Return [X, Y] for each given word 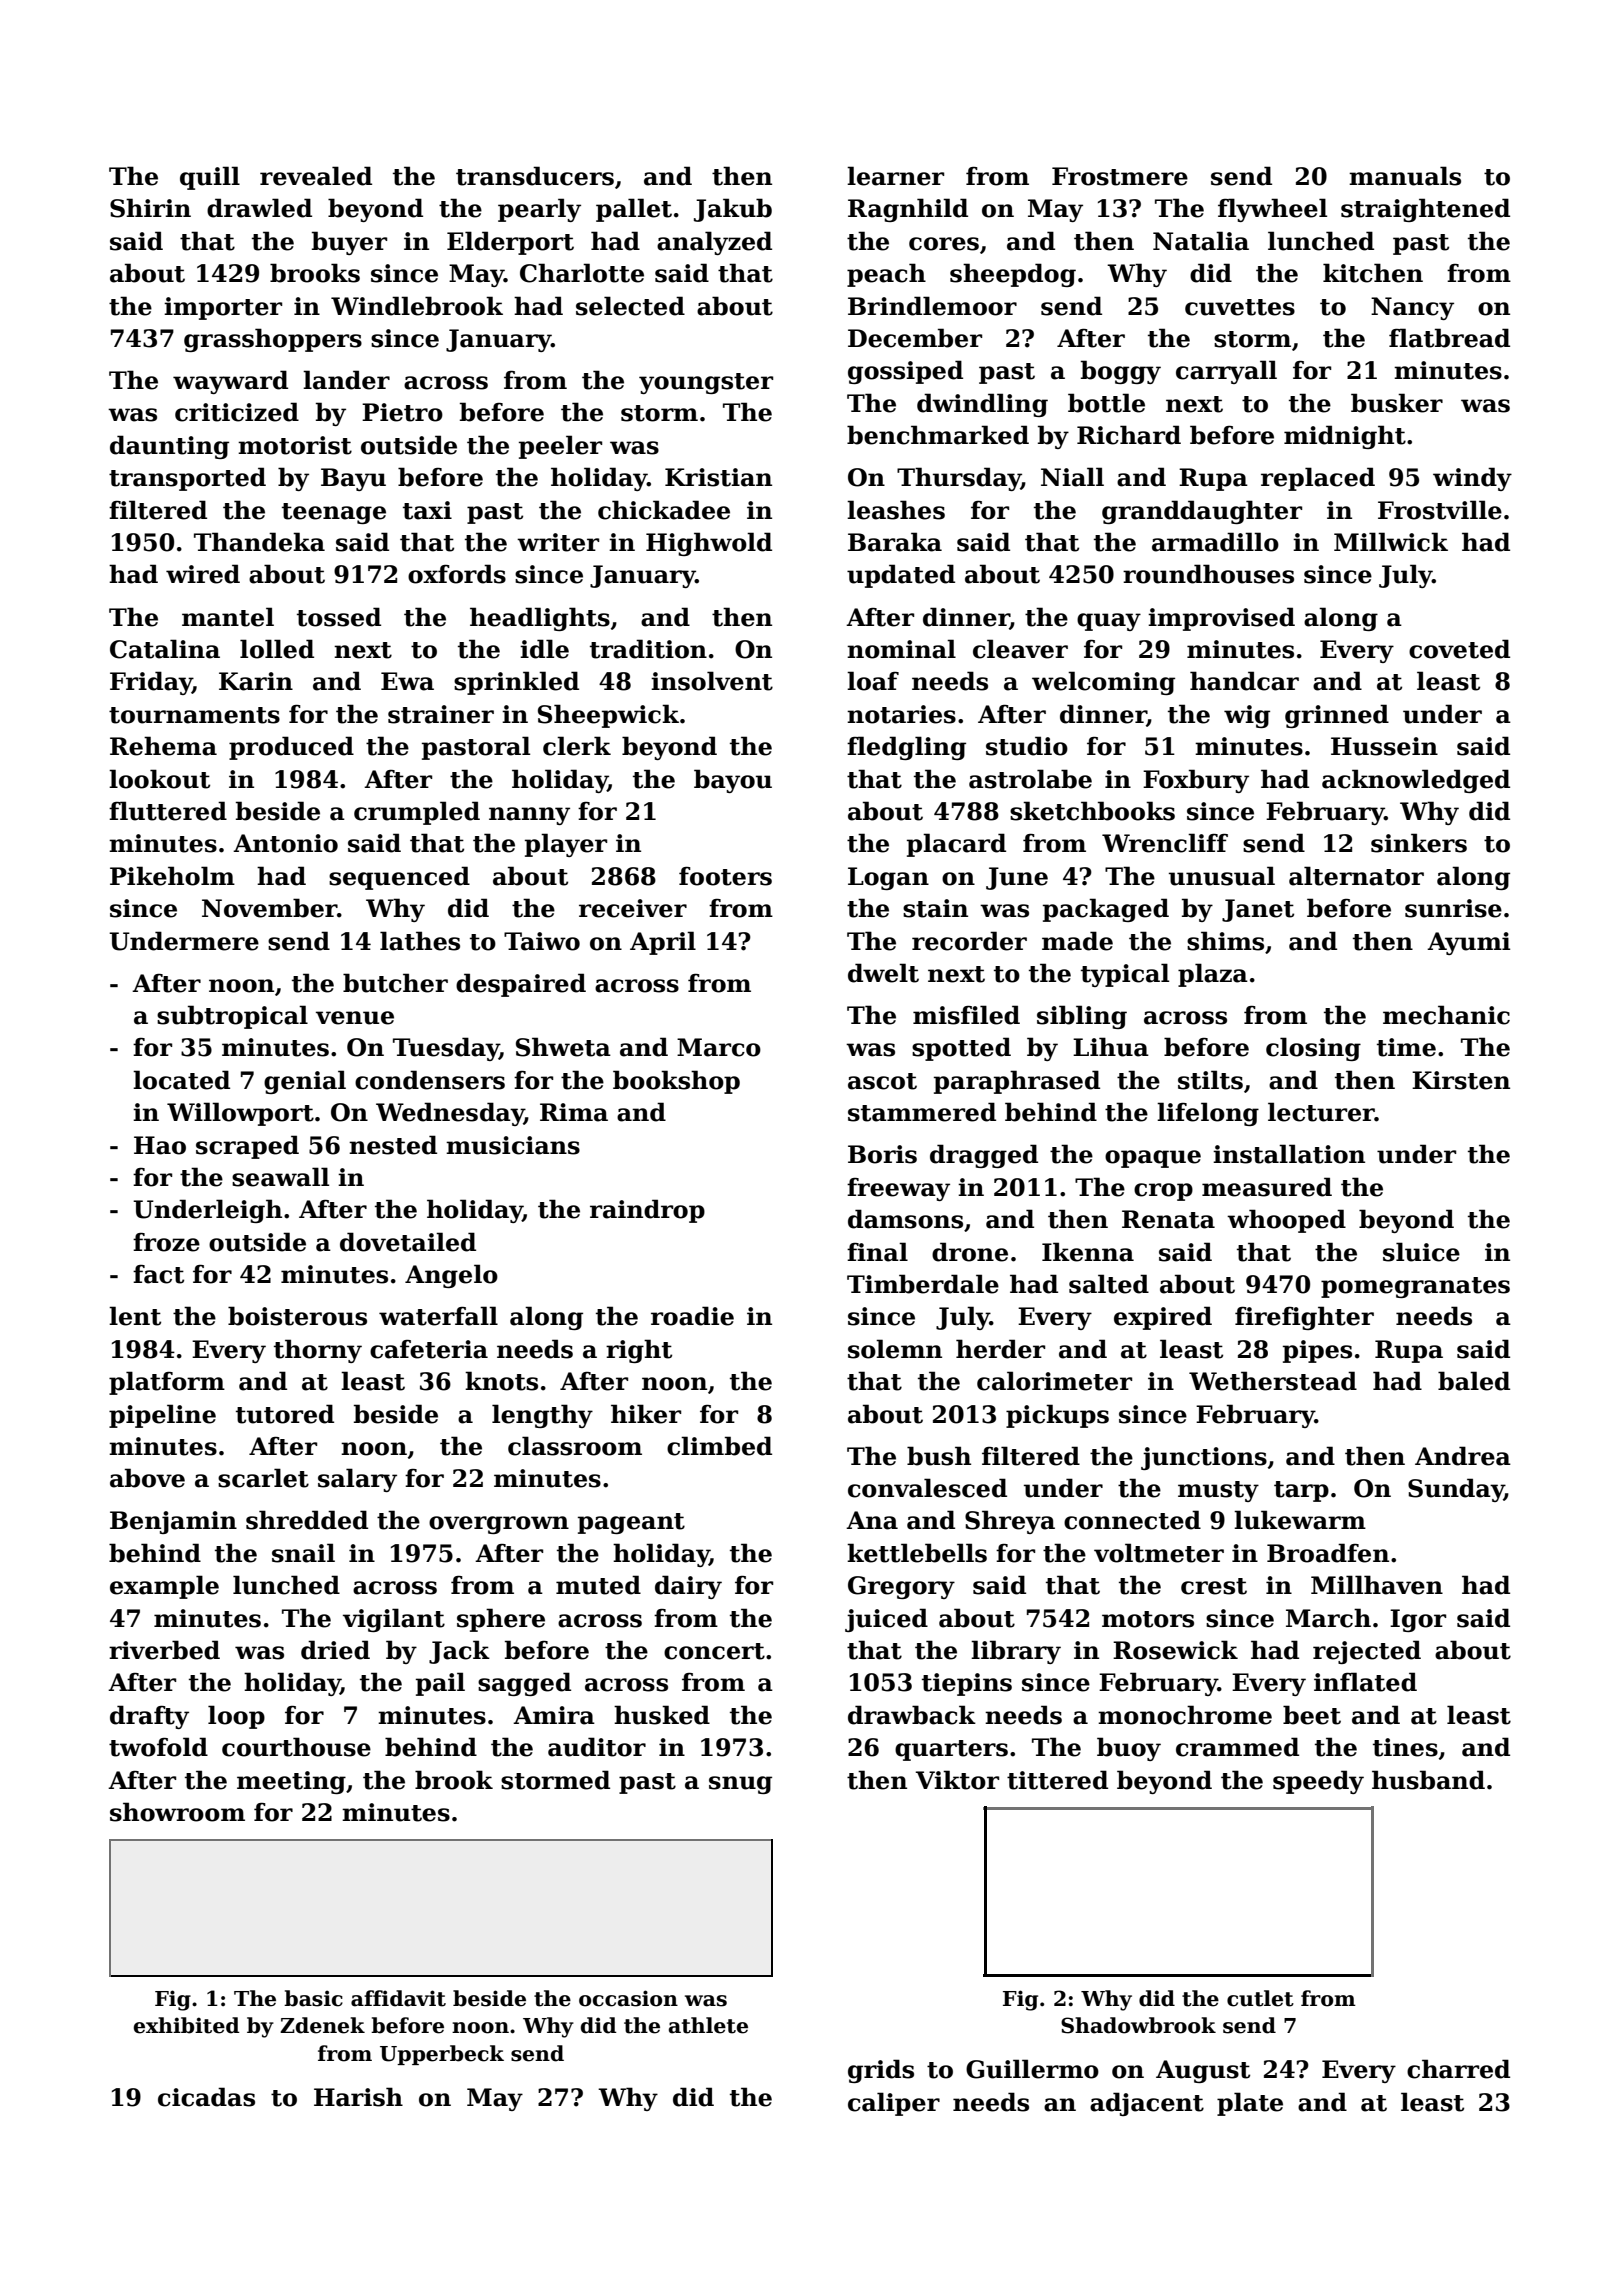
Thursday [959, 479]
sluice [1421, 1252]
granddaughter [1202, 512]
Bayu [353, 479]
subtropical [232, 1017]
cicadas [206, 2097]
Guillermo [1032, 2069]
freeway [898, 1189]
